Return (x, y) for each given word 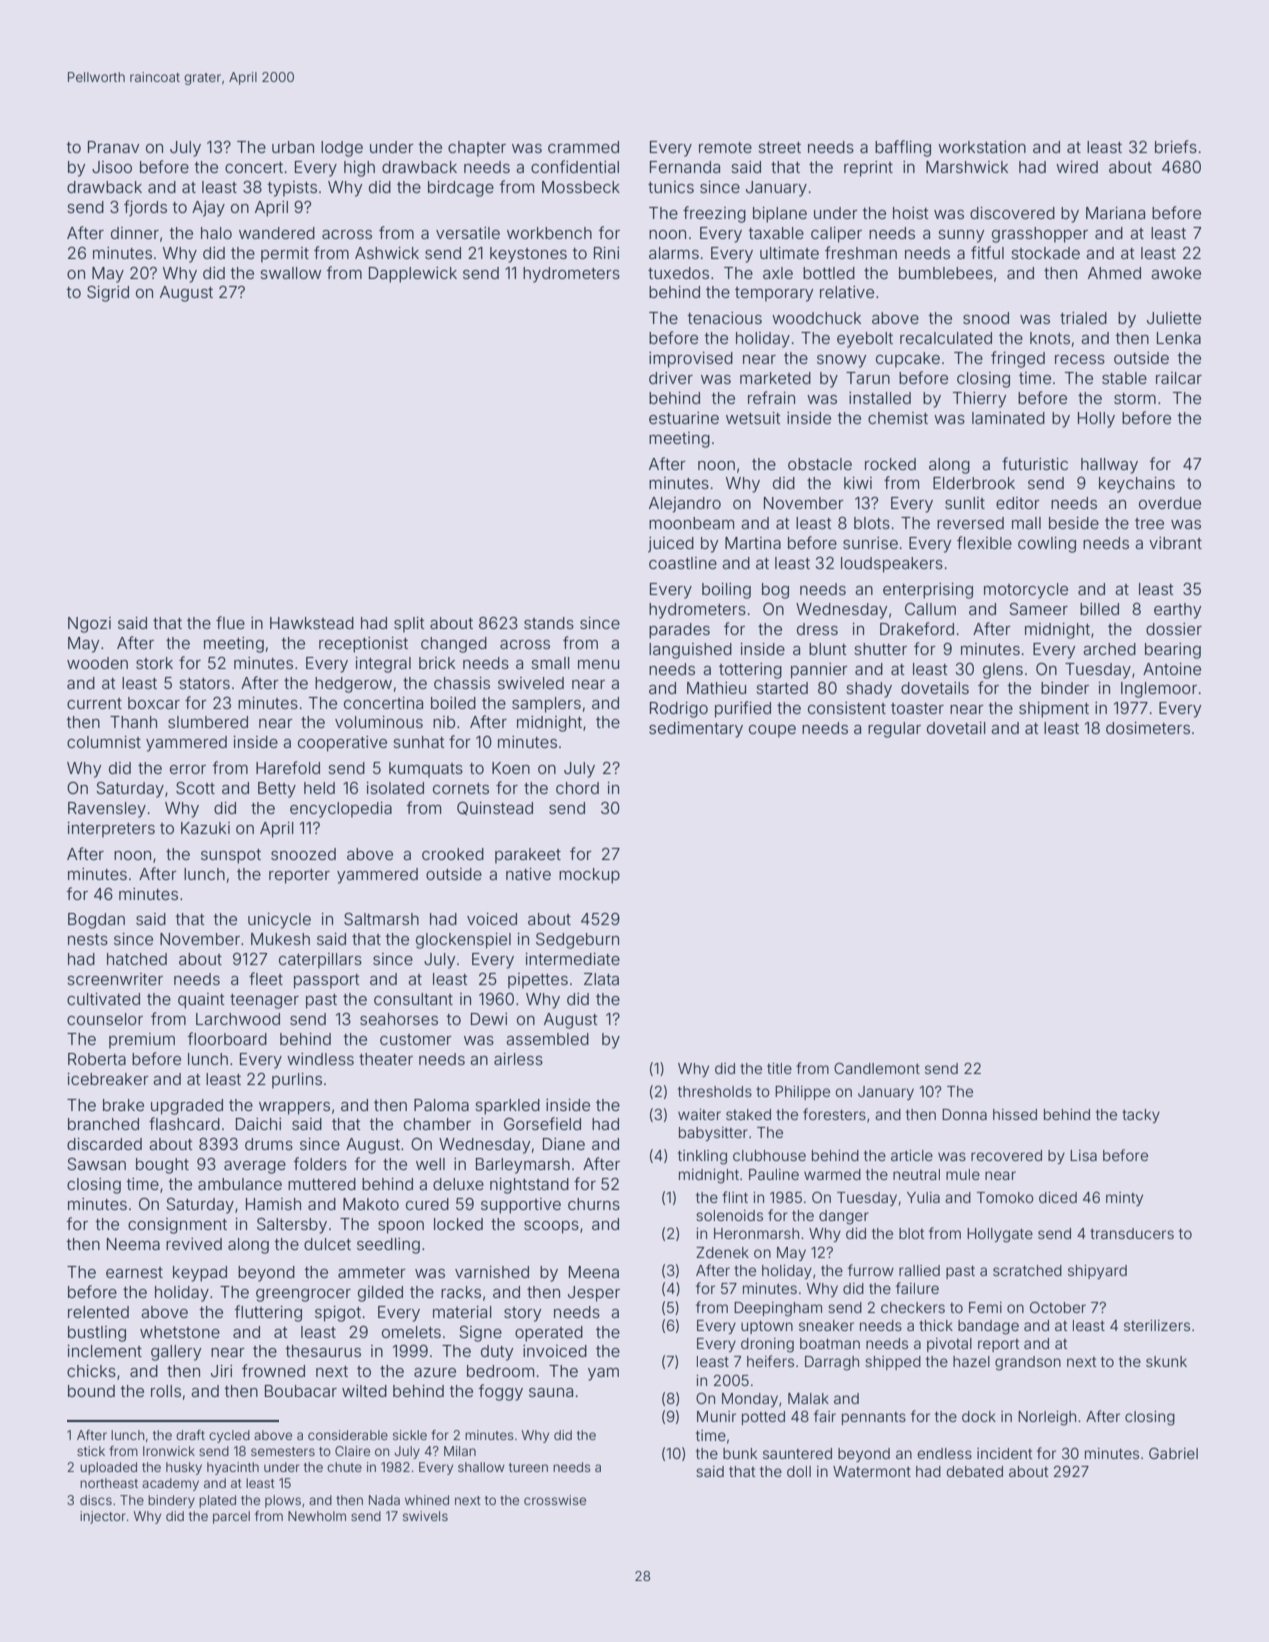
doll (799, 1471)
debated (975, 1471)
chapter (477, 149)
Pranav (113, 147)
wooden (97, 663)
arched (1109, 649)
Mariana (1115, 213)
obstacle (820, 464)
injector (103, 1517)
